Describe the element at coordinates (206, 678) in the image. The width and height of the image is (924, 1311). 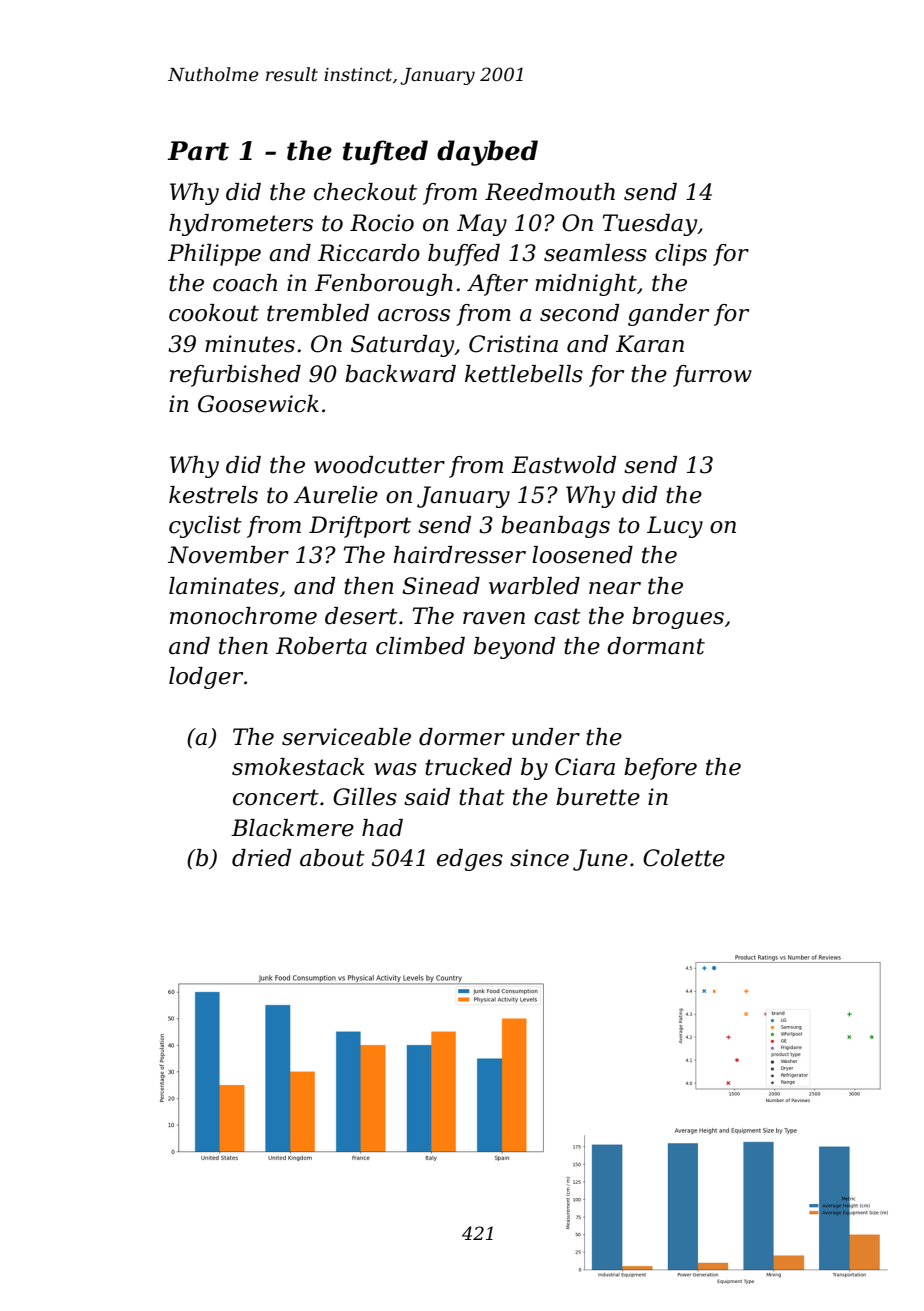
I see `lodger` at that location.
